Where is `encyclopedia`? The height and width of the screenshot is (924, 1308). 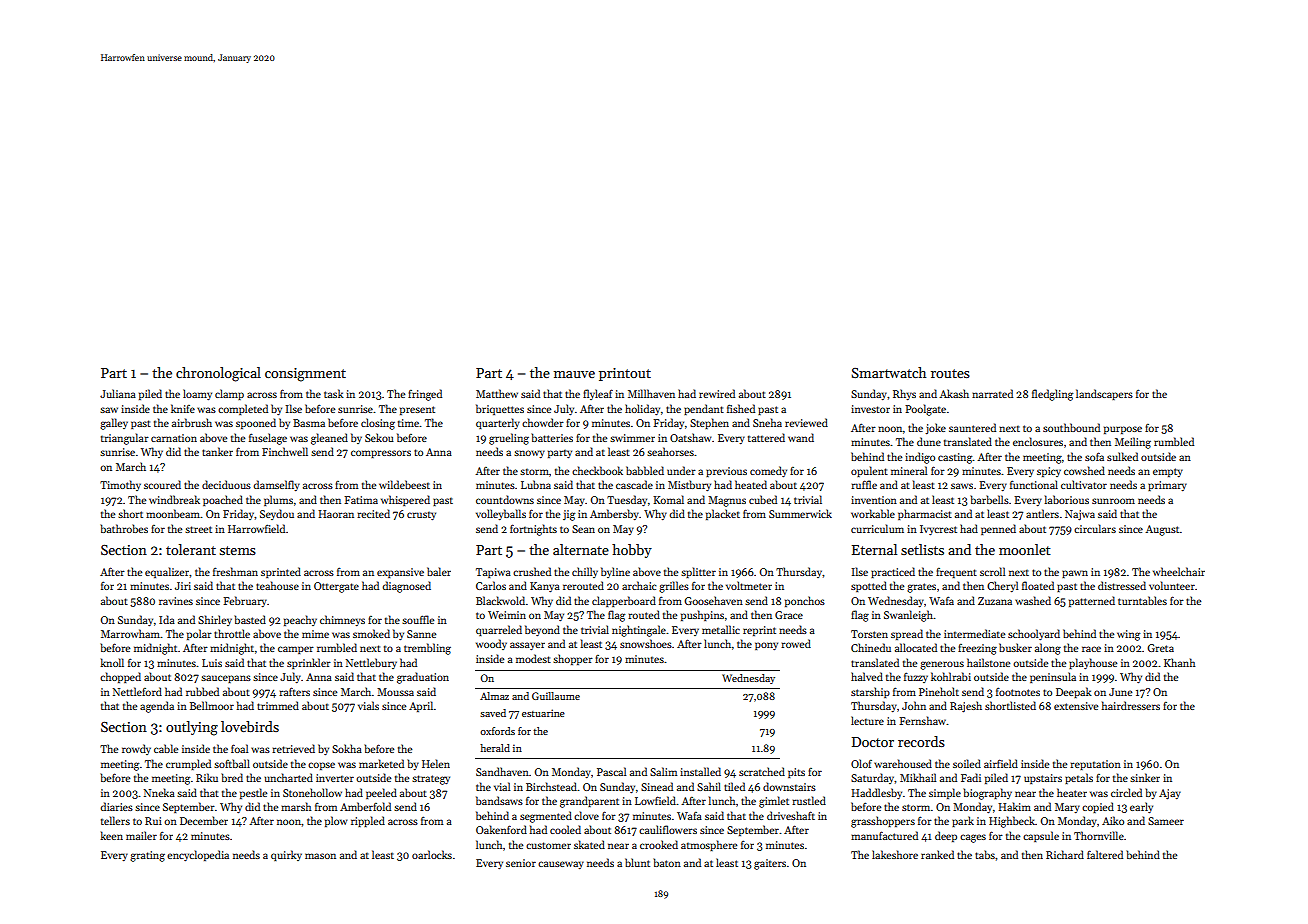 encyclopedia is located at coordinates (198, 855).
